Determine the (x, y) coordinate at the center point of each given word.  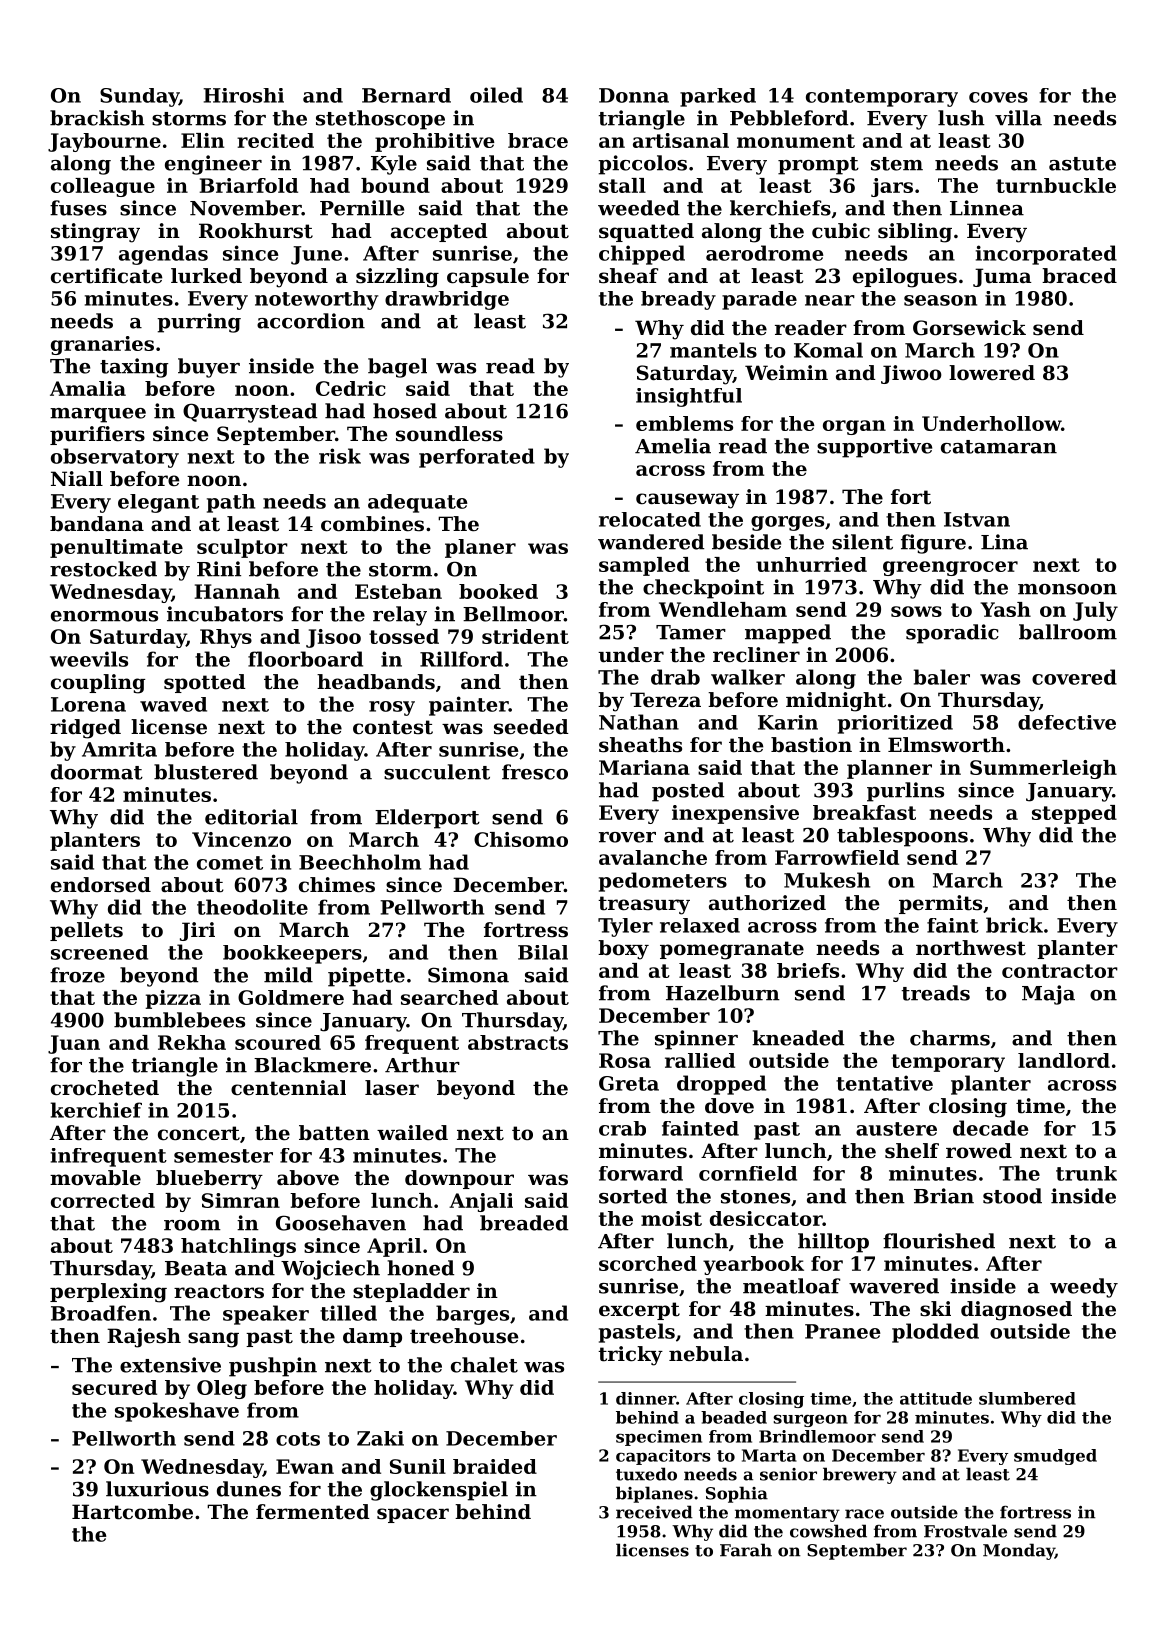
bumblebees (179, 1020)
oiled (496, 95)
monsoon (1067, 589)
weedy (1084, 1288)
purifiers (97, 435)
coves (998, 97)
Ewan (305, 1466)
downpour (459, 1179)
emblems (684, 423)
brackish (97, 118)
